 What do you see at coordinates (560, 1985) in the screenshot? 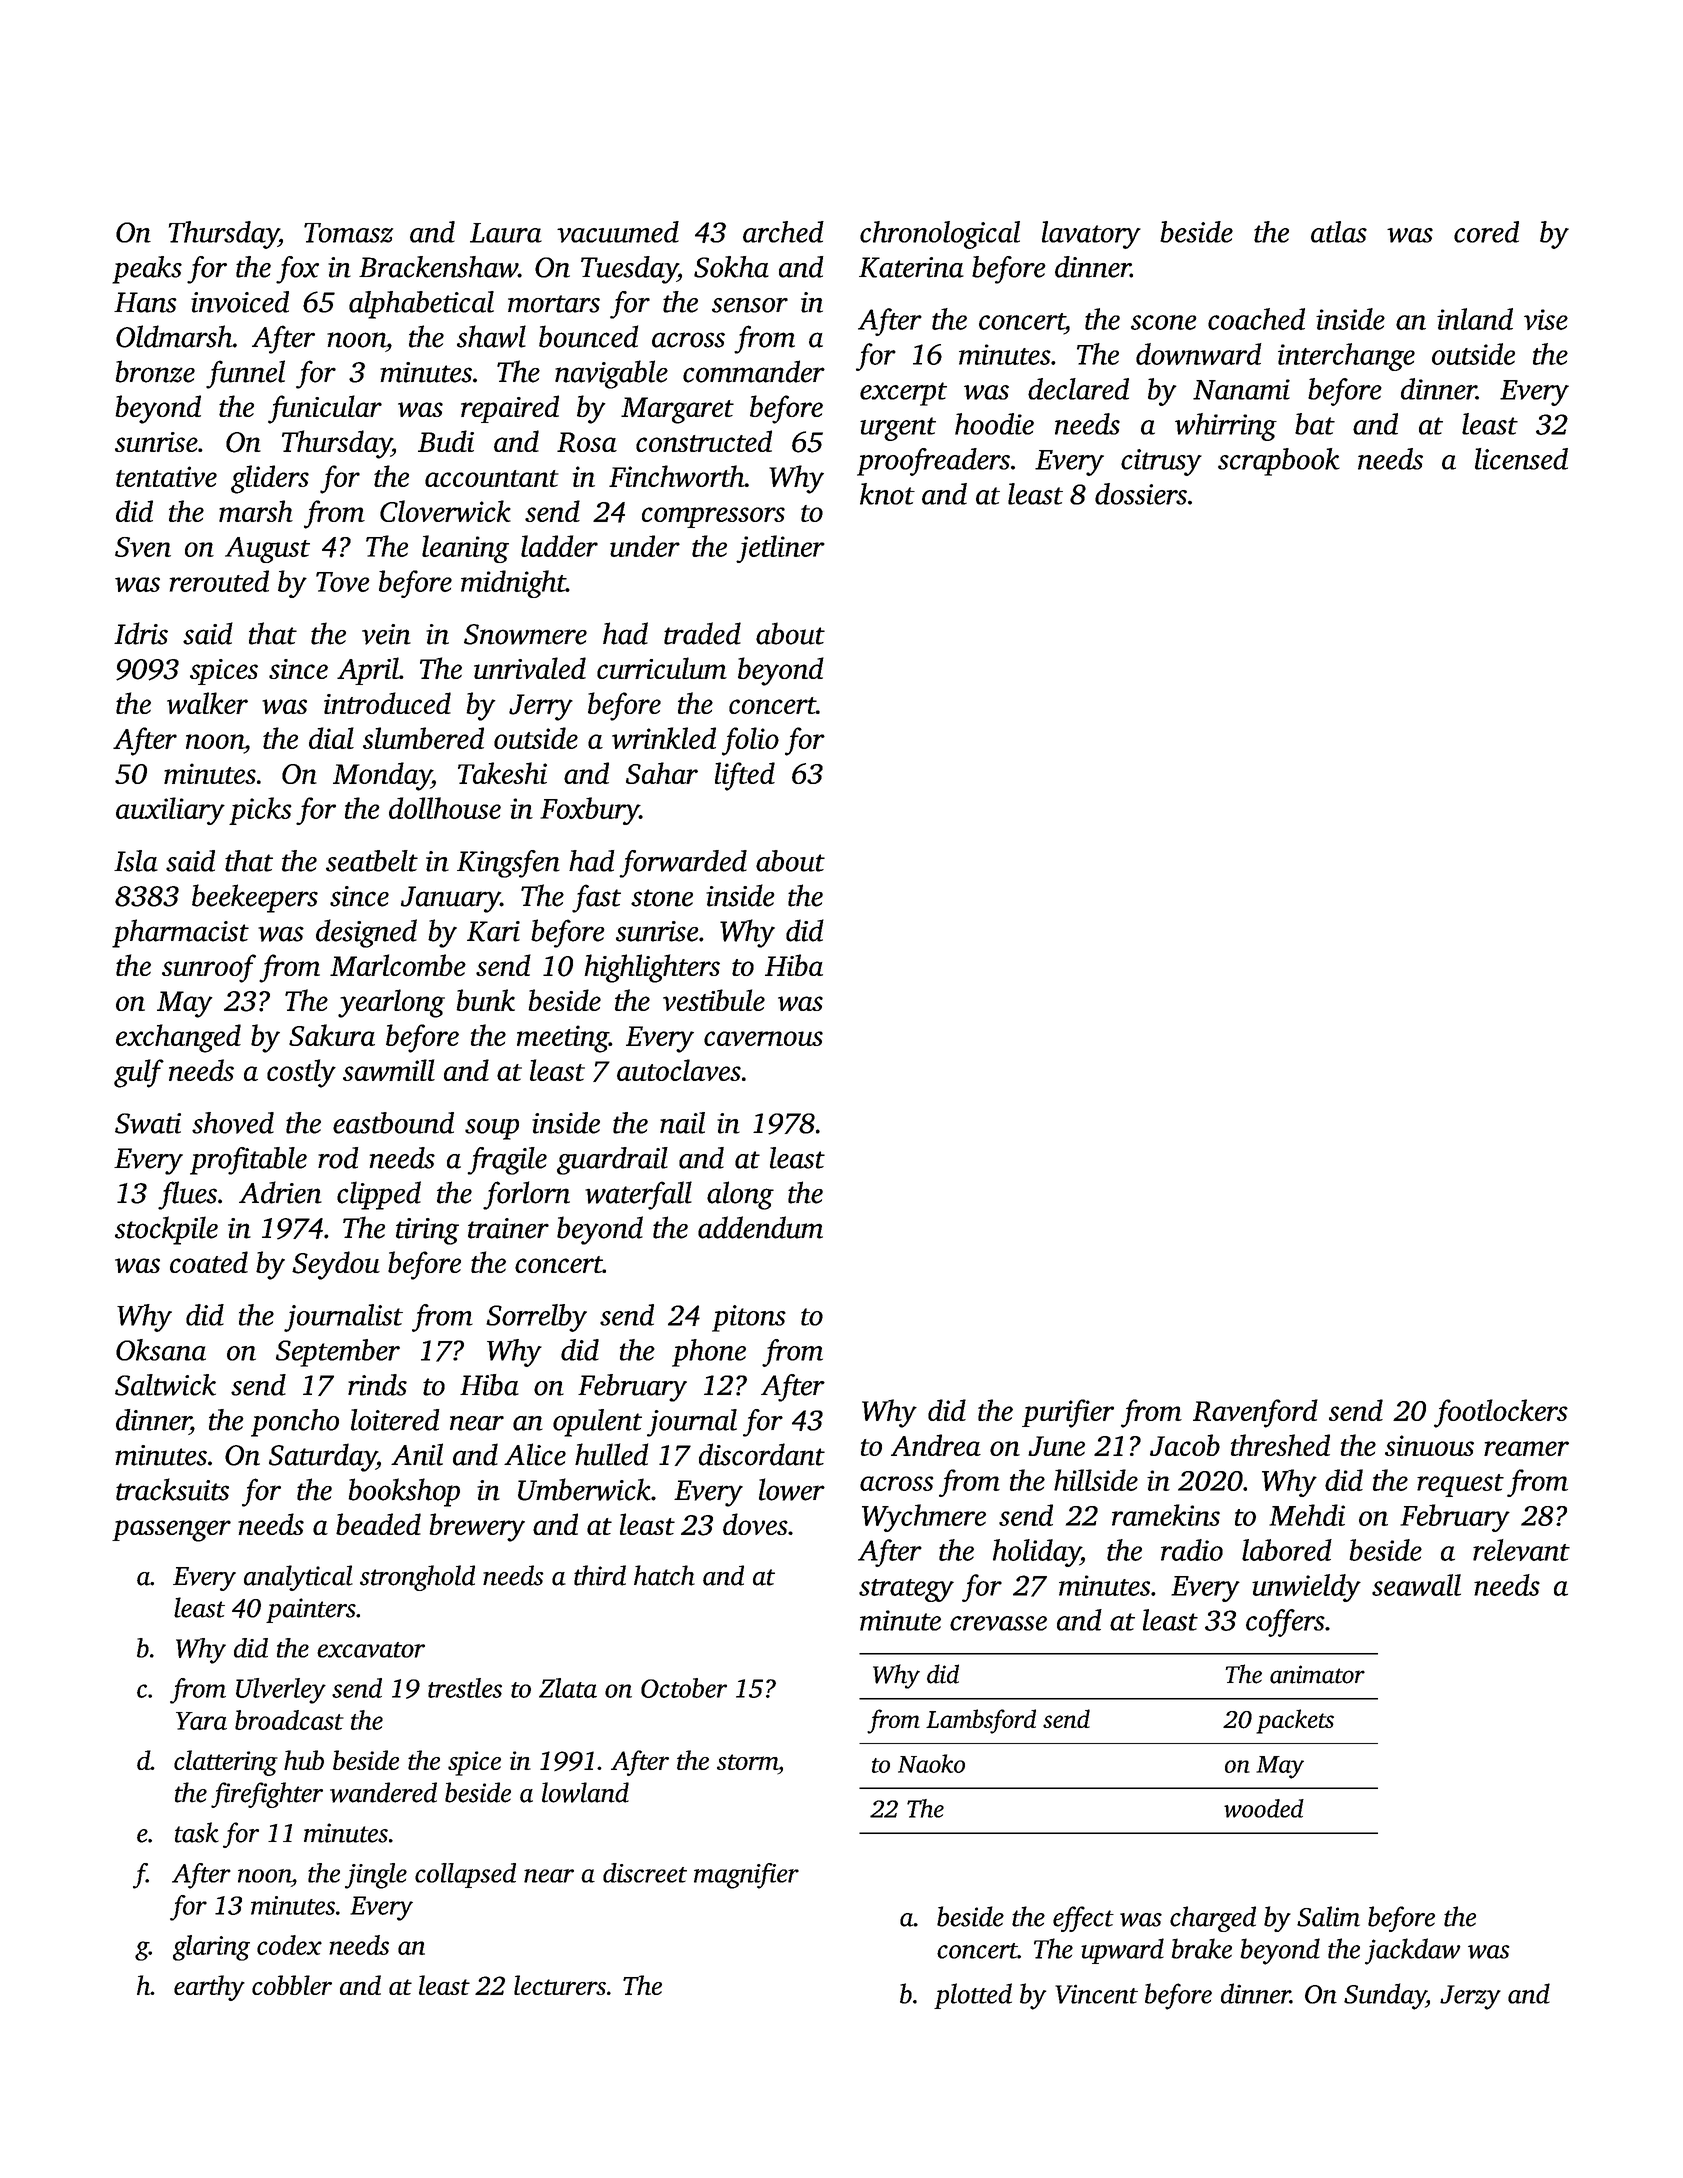
I see `lecturers` at bounding box center [560, 1985].
